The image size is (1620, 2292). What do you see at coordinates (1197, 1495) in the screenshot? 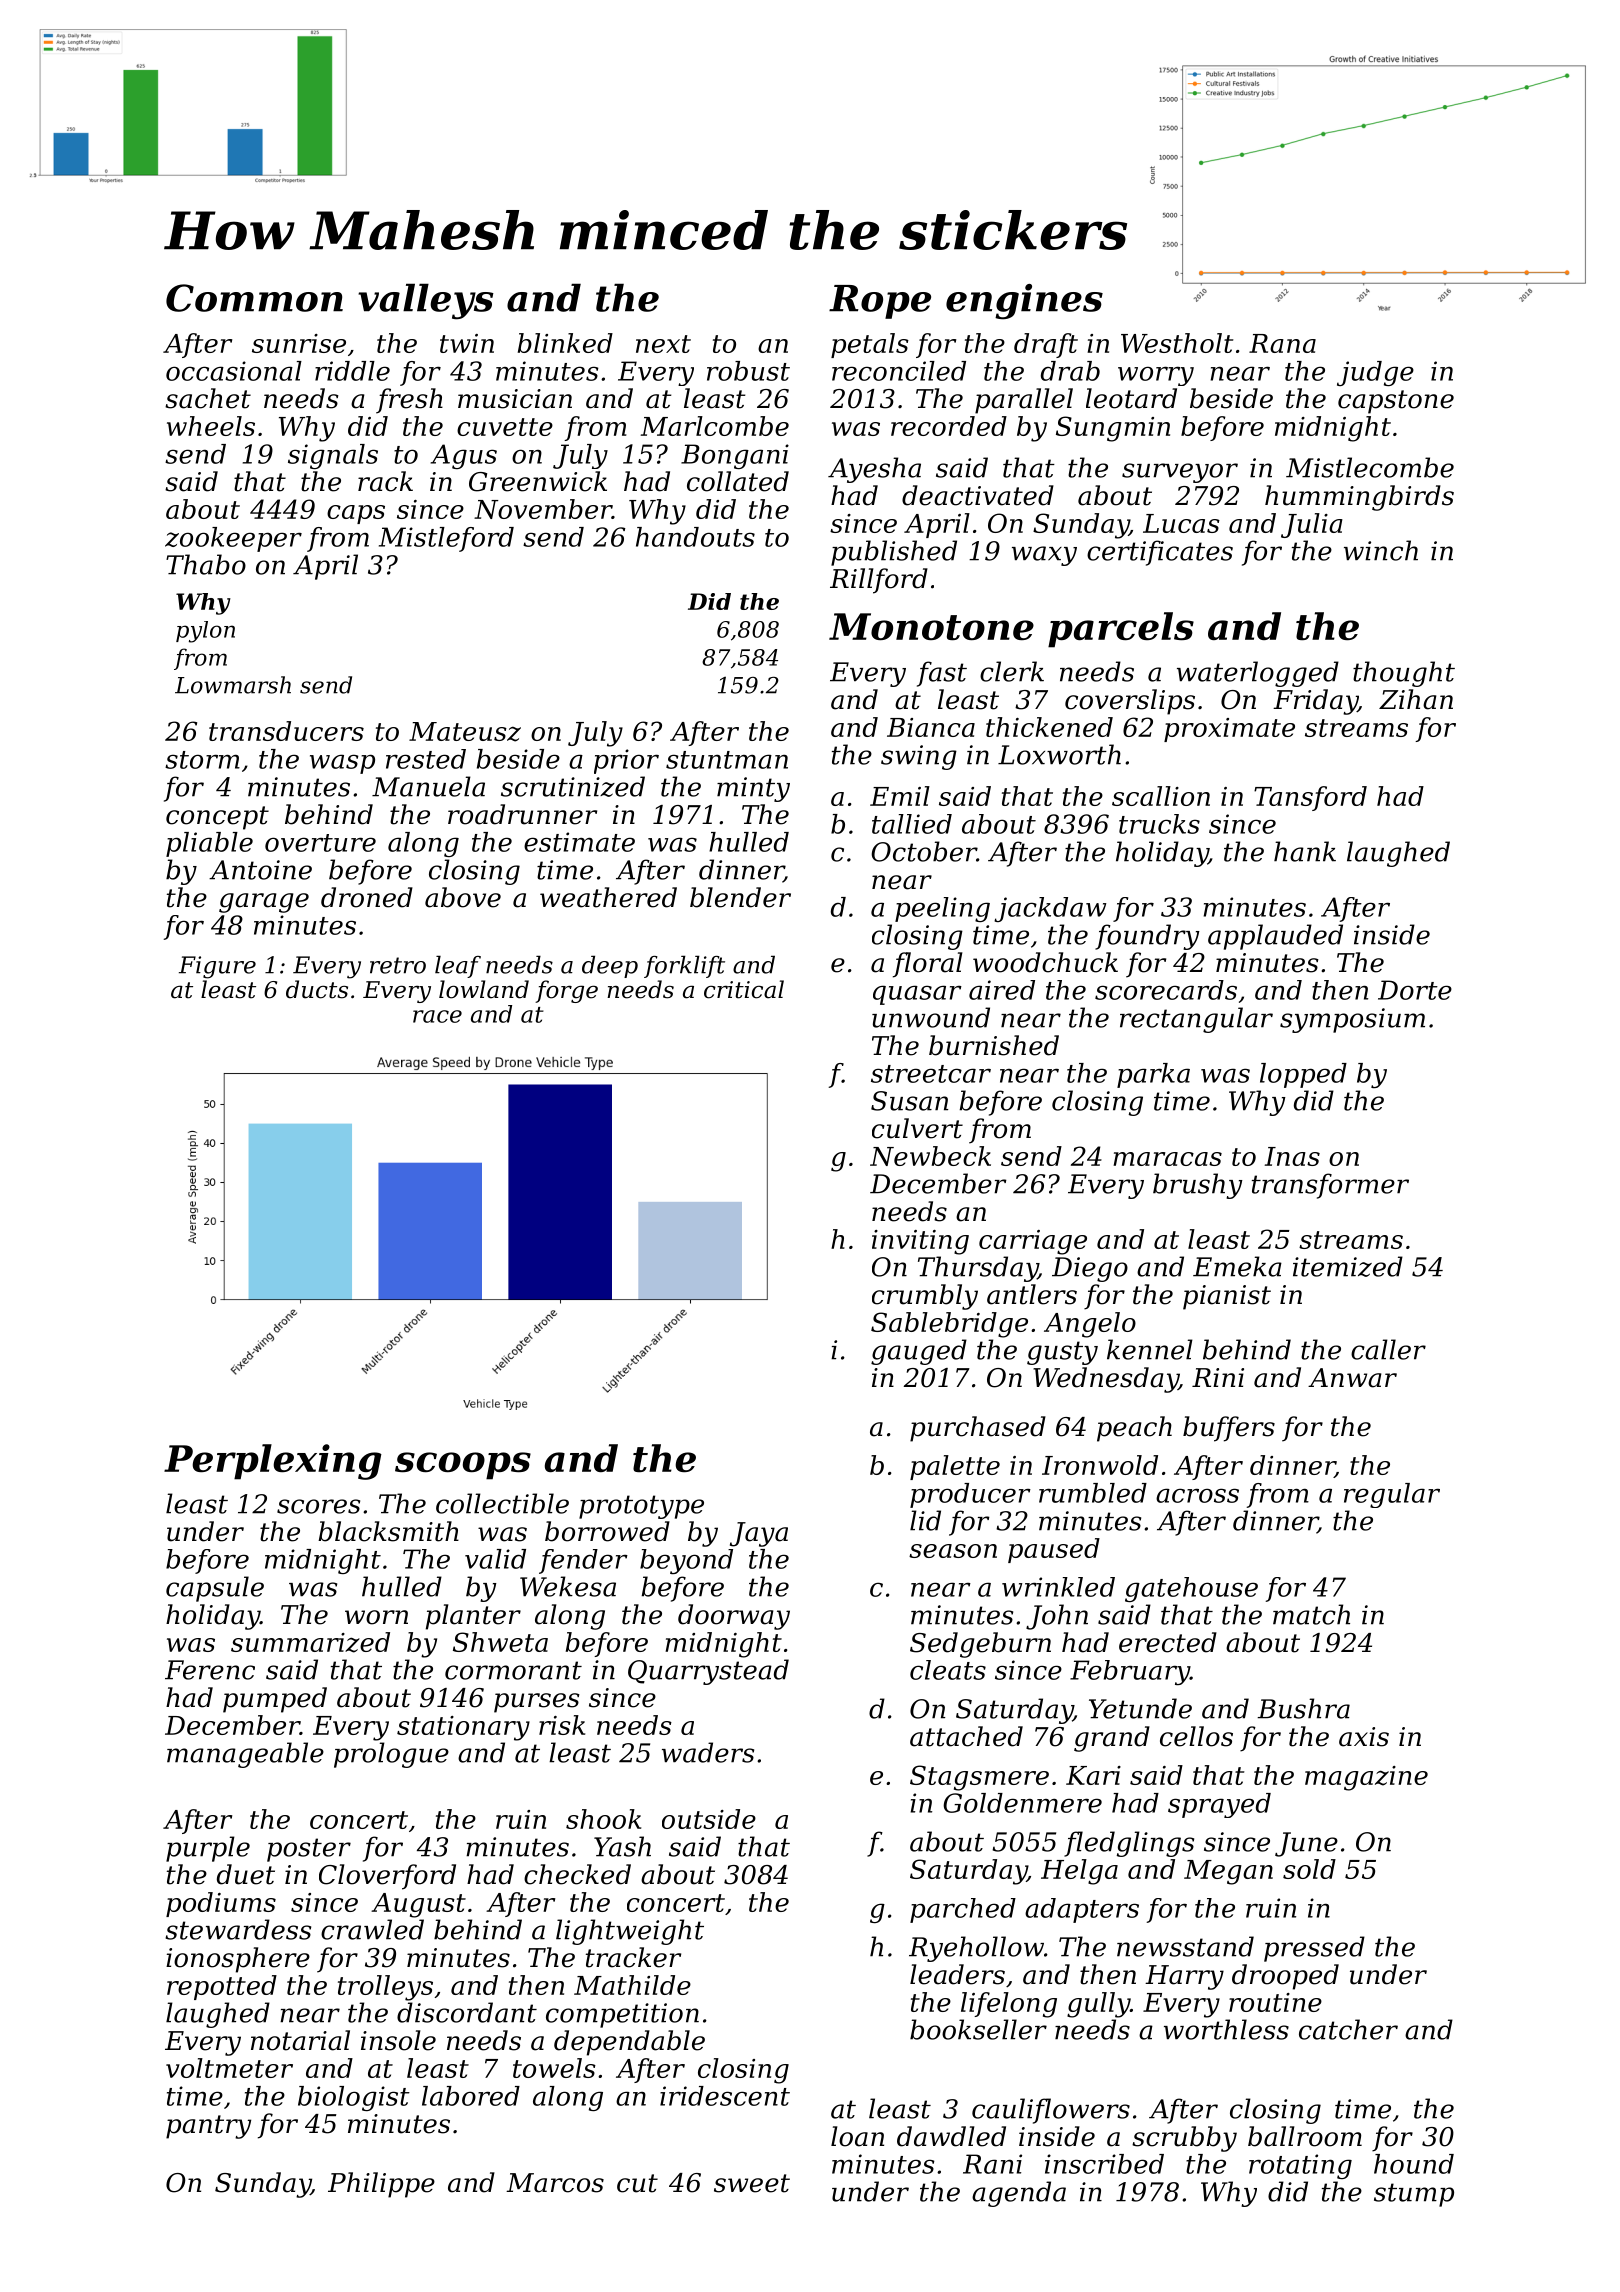
I see `across` at bounding box center [1197, 1495].
